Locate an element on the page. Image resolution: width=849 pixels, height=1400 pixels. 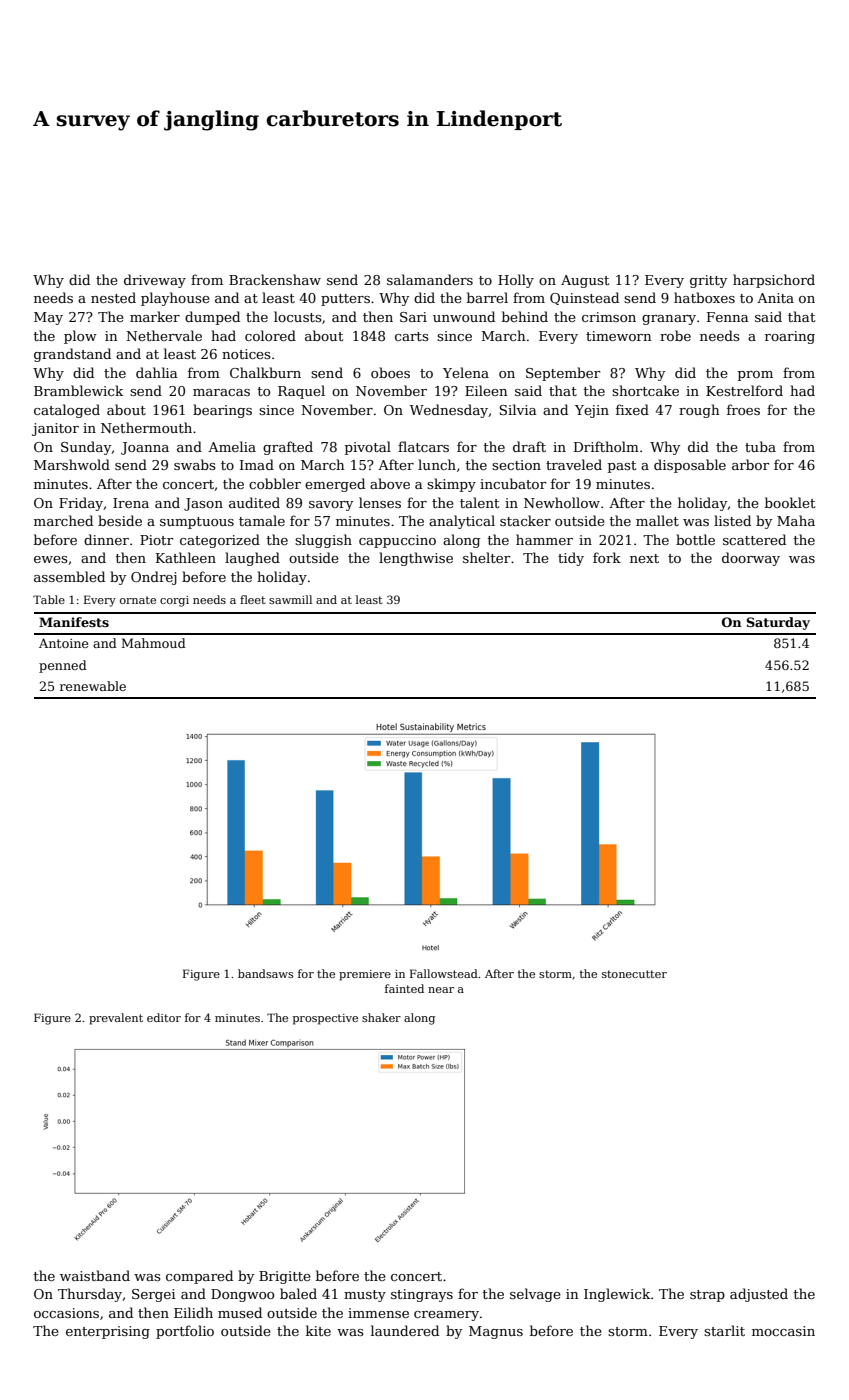
beside is located at coordinates (120, 520).
